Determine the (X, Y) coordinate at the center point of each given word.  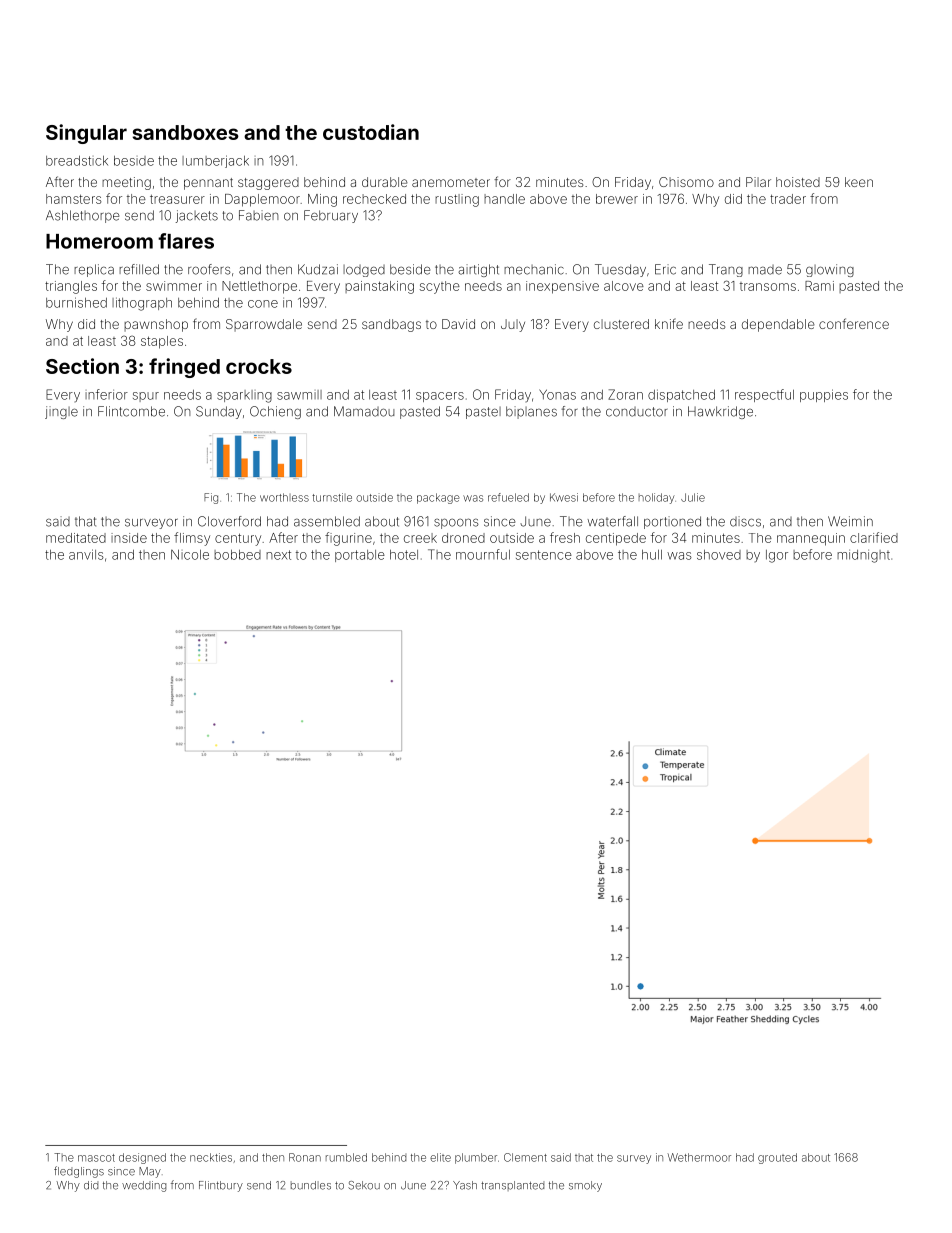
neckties (211, 1157)
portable (360, 556)
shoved (719, 555)
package (438, 498)
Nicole (190, 554)
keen (859, 182)
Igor (777, 556)
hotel (404, 555)
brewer (617, 199)
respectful (764, 395)
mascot (96, 1158)
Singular (86, 134)
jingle (61, 412)
